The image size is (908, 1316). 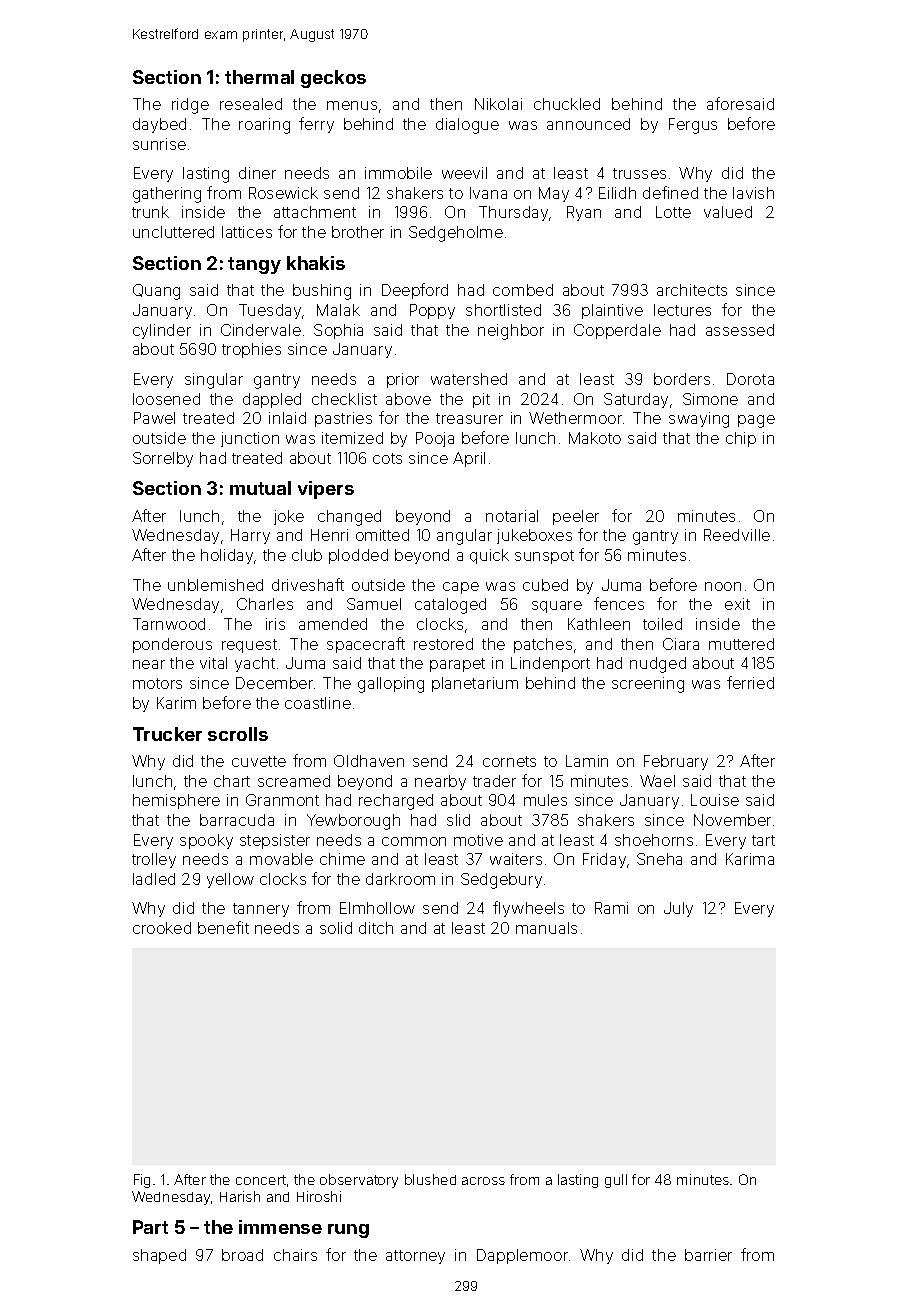 I want to click on Nikolai, so click(x=498, y=104).
